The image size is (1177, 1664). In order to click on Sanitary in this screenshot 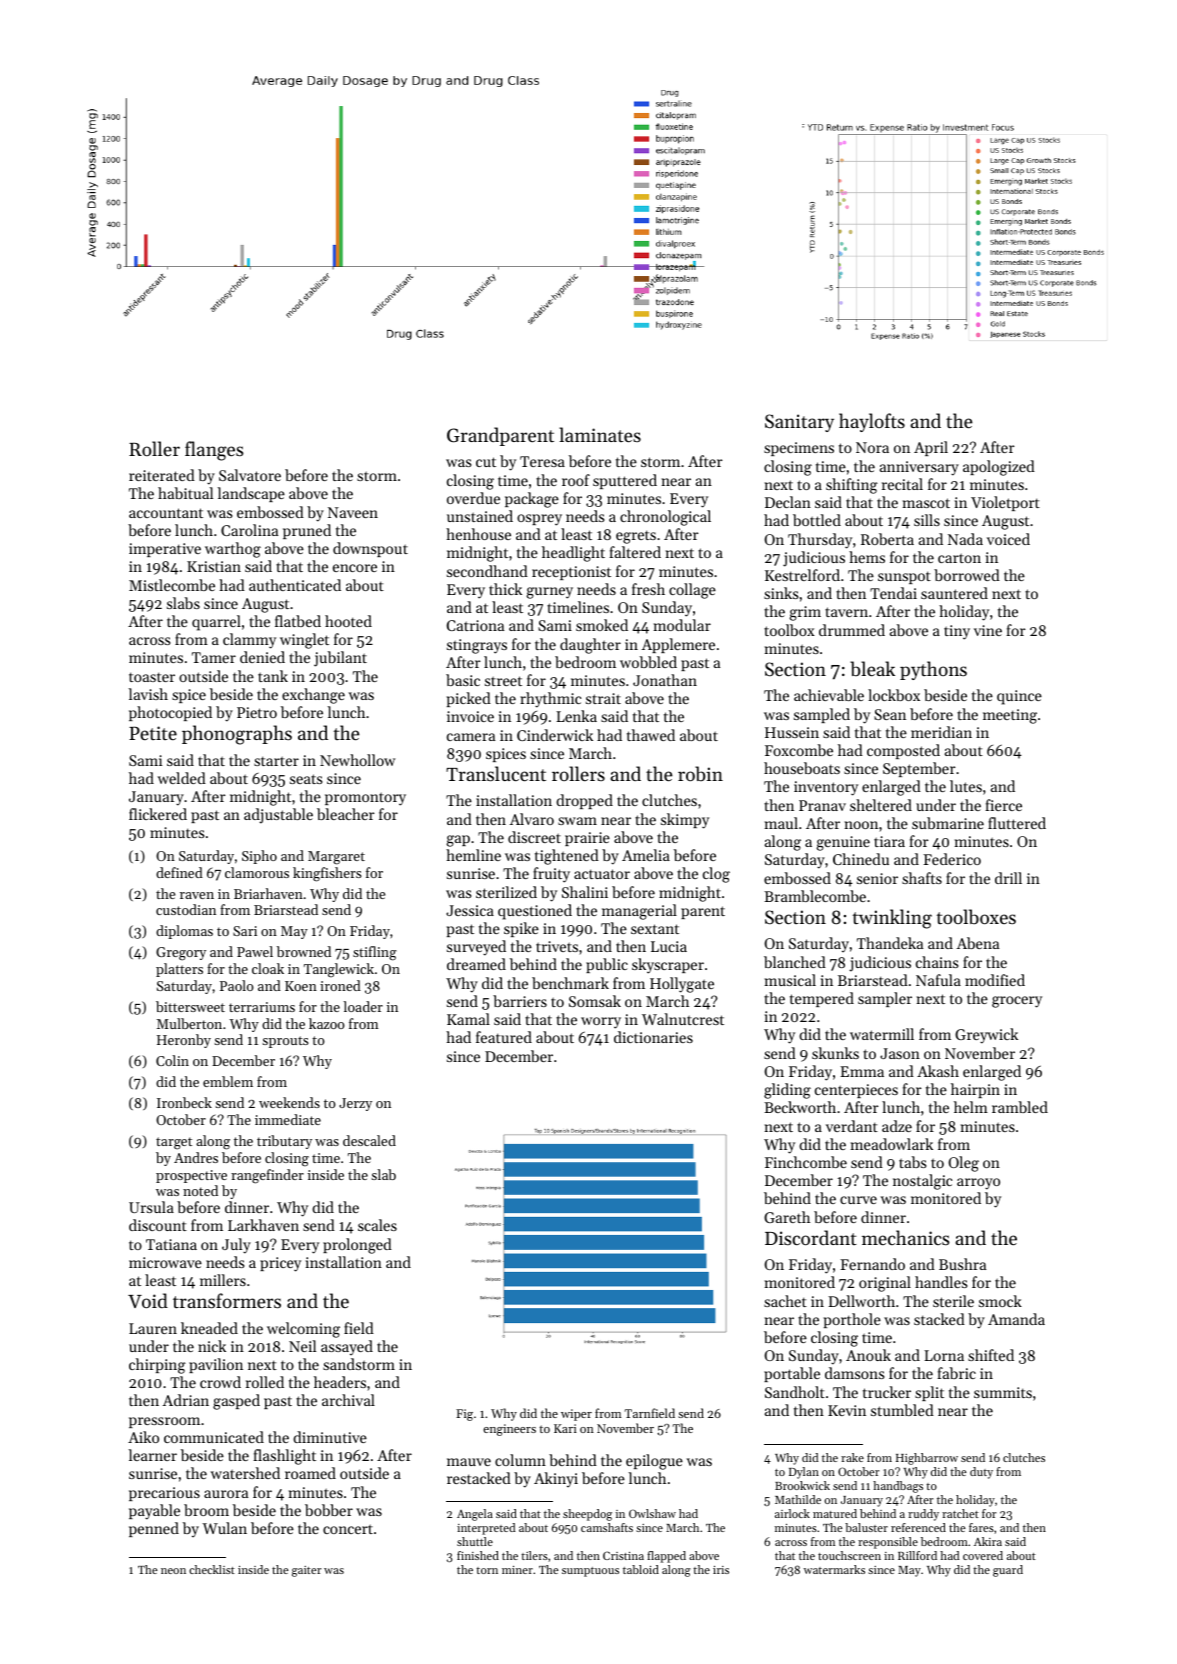, I will do `click(799, 423)`.
